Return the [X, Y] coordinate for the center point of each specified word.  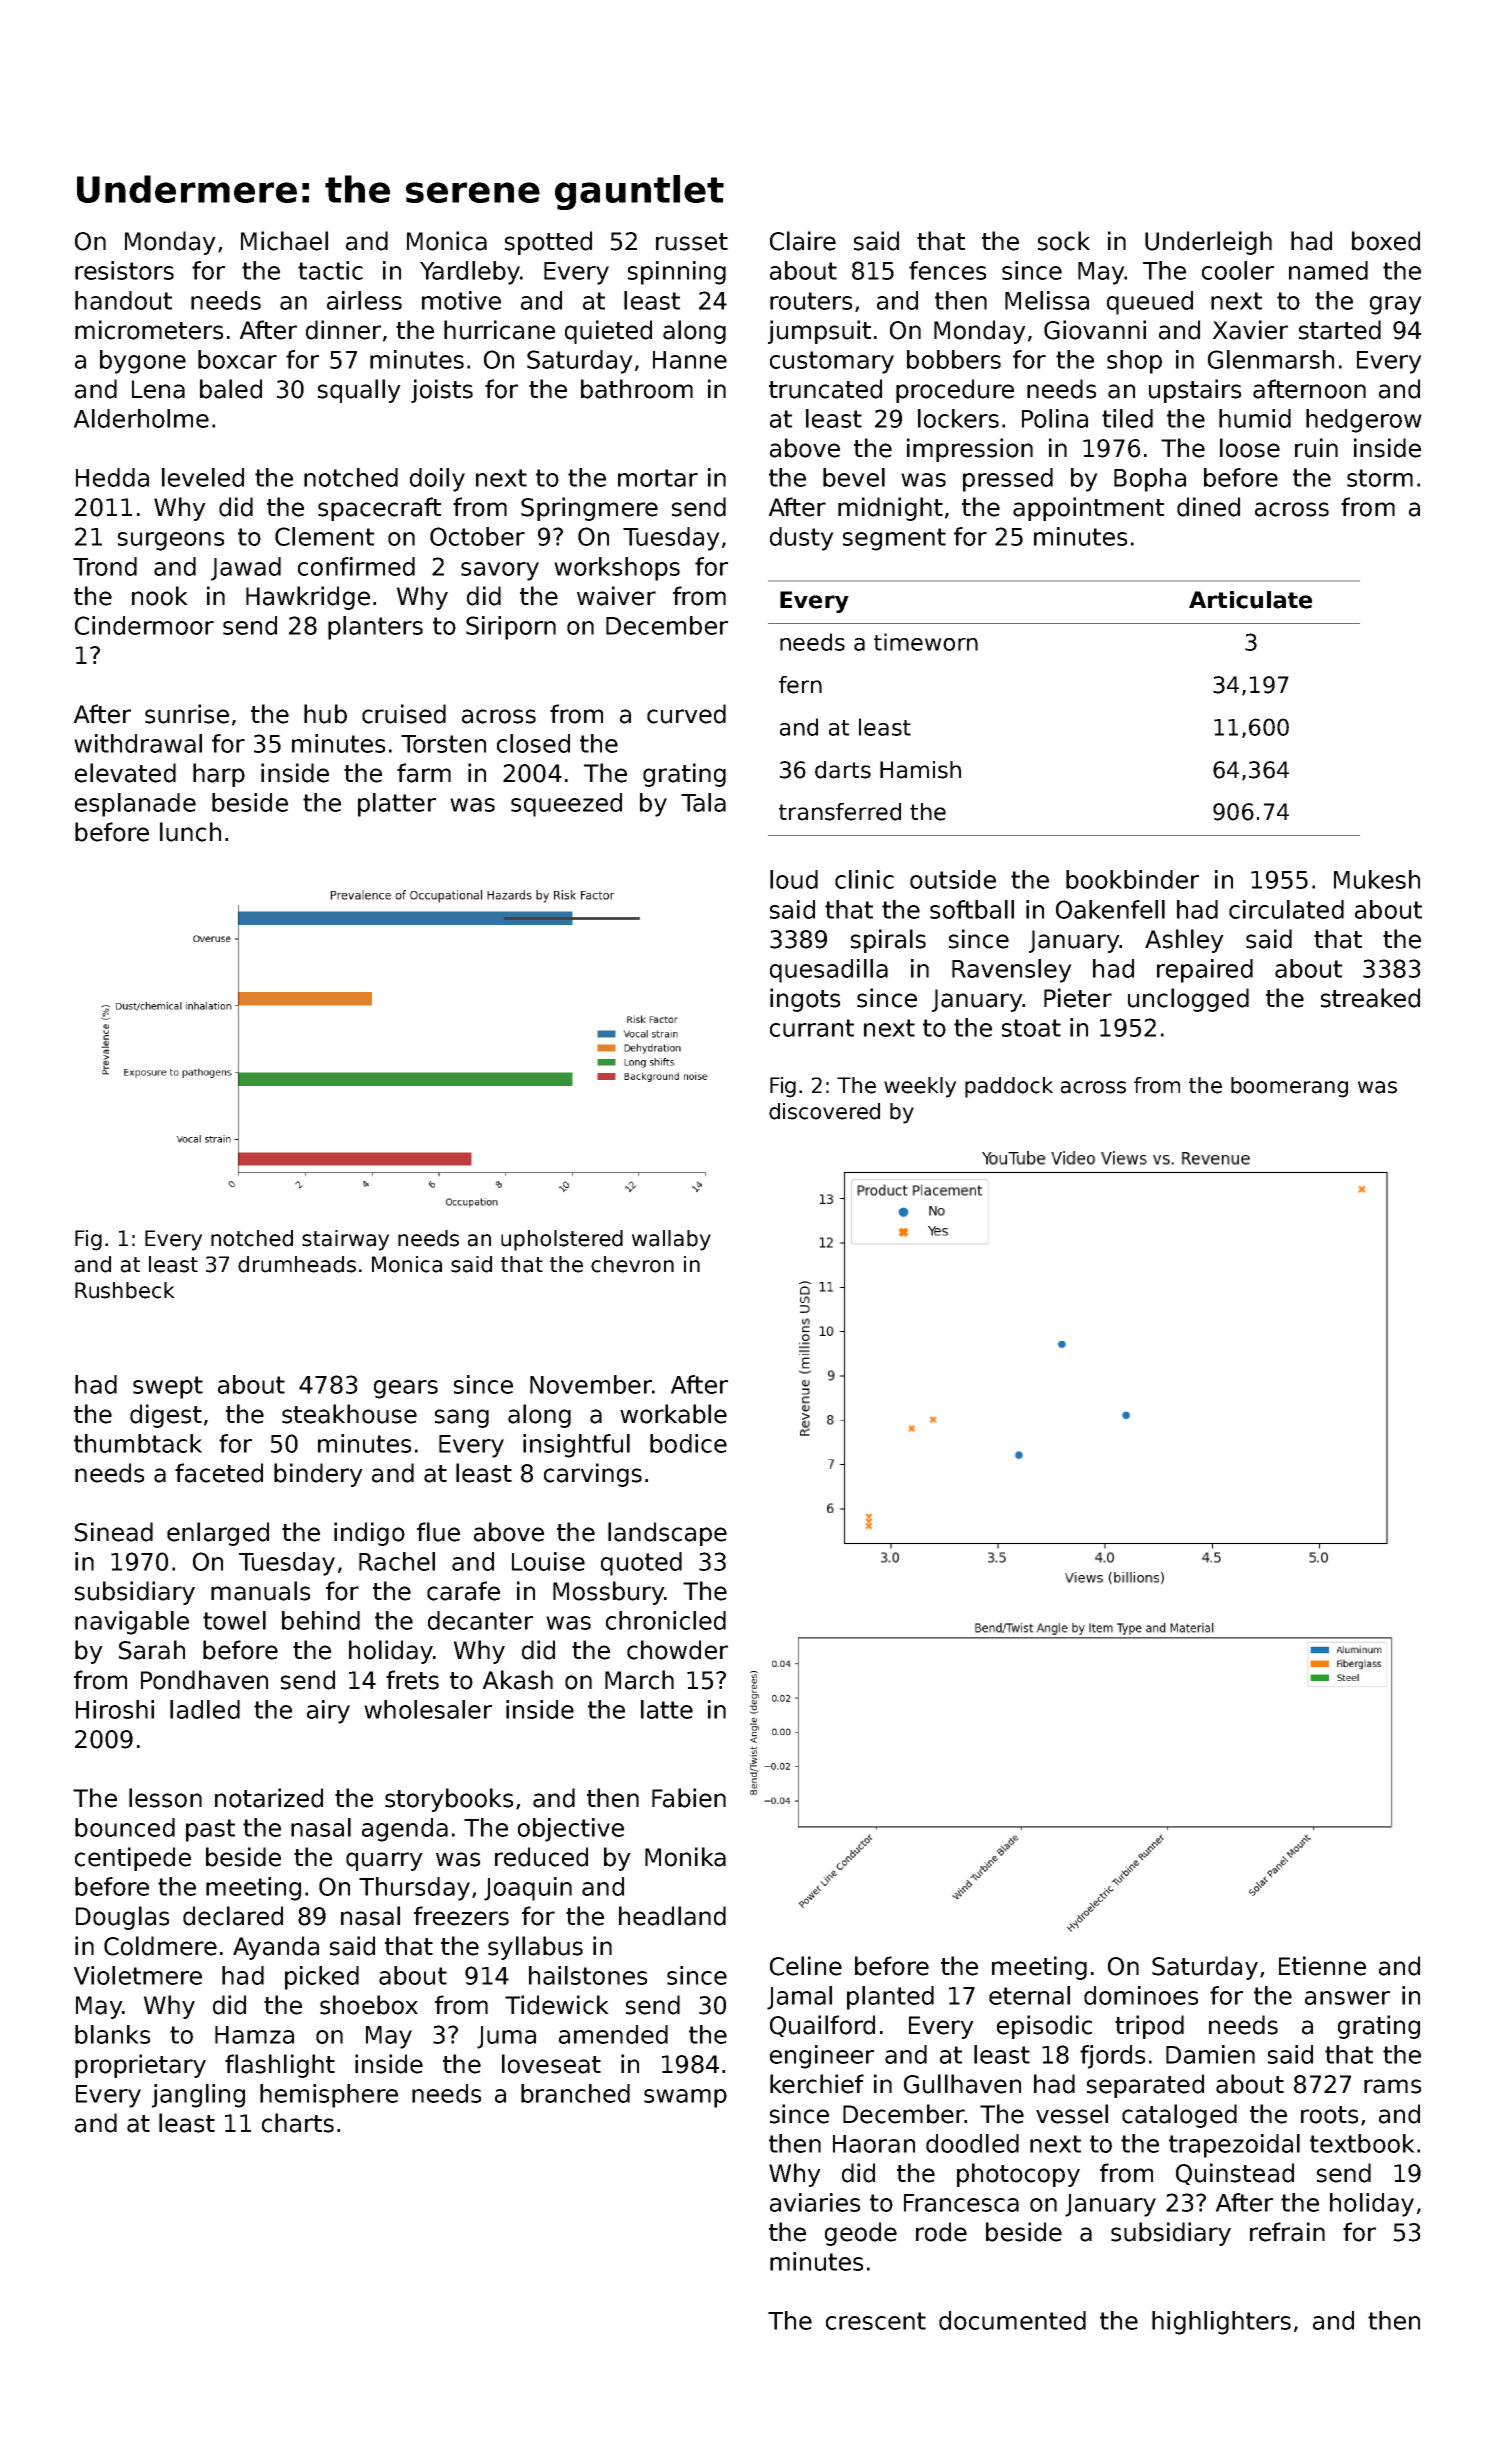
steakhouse [349, 1414]
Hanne [690, 360]
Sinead [114, 1532]
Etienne [1322, 1966]
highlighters [1221, 2323]
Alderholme [141, 418]
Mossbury [608, 1593]
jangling [198, 2096]
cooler [1238, 270]
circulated [1286, 909]
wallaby [671, 1240]
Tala [703, 802]
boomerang [1289, 1087]
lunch [190, 832]
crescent [876, 2321]
